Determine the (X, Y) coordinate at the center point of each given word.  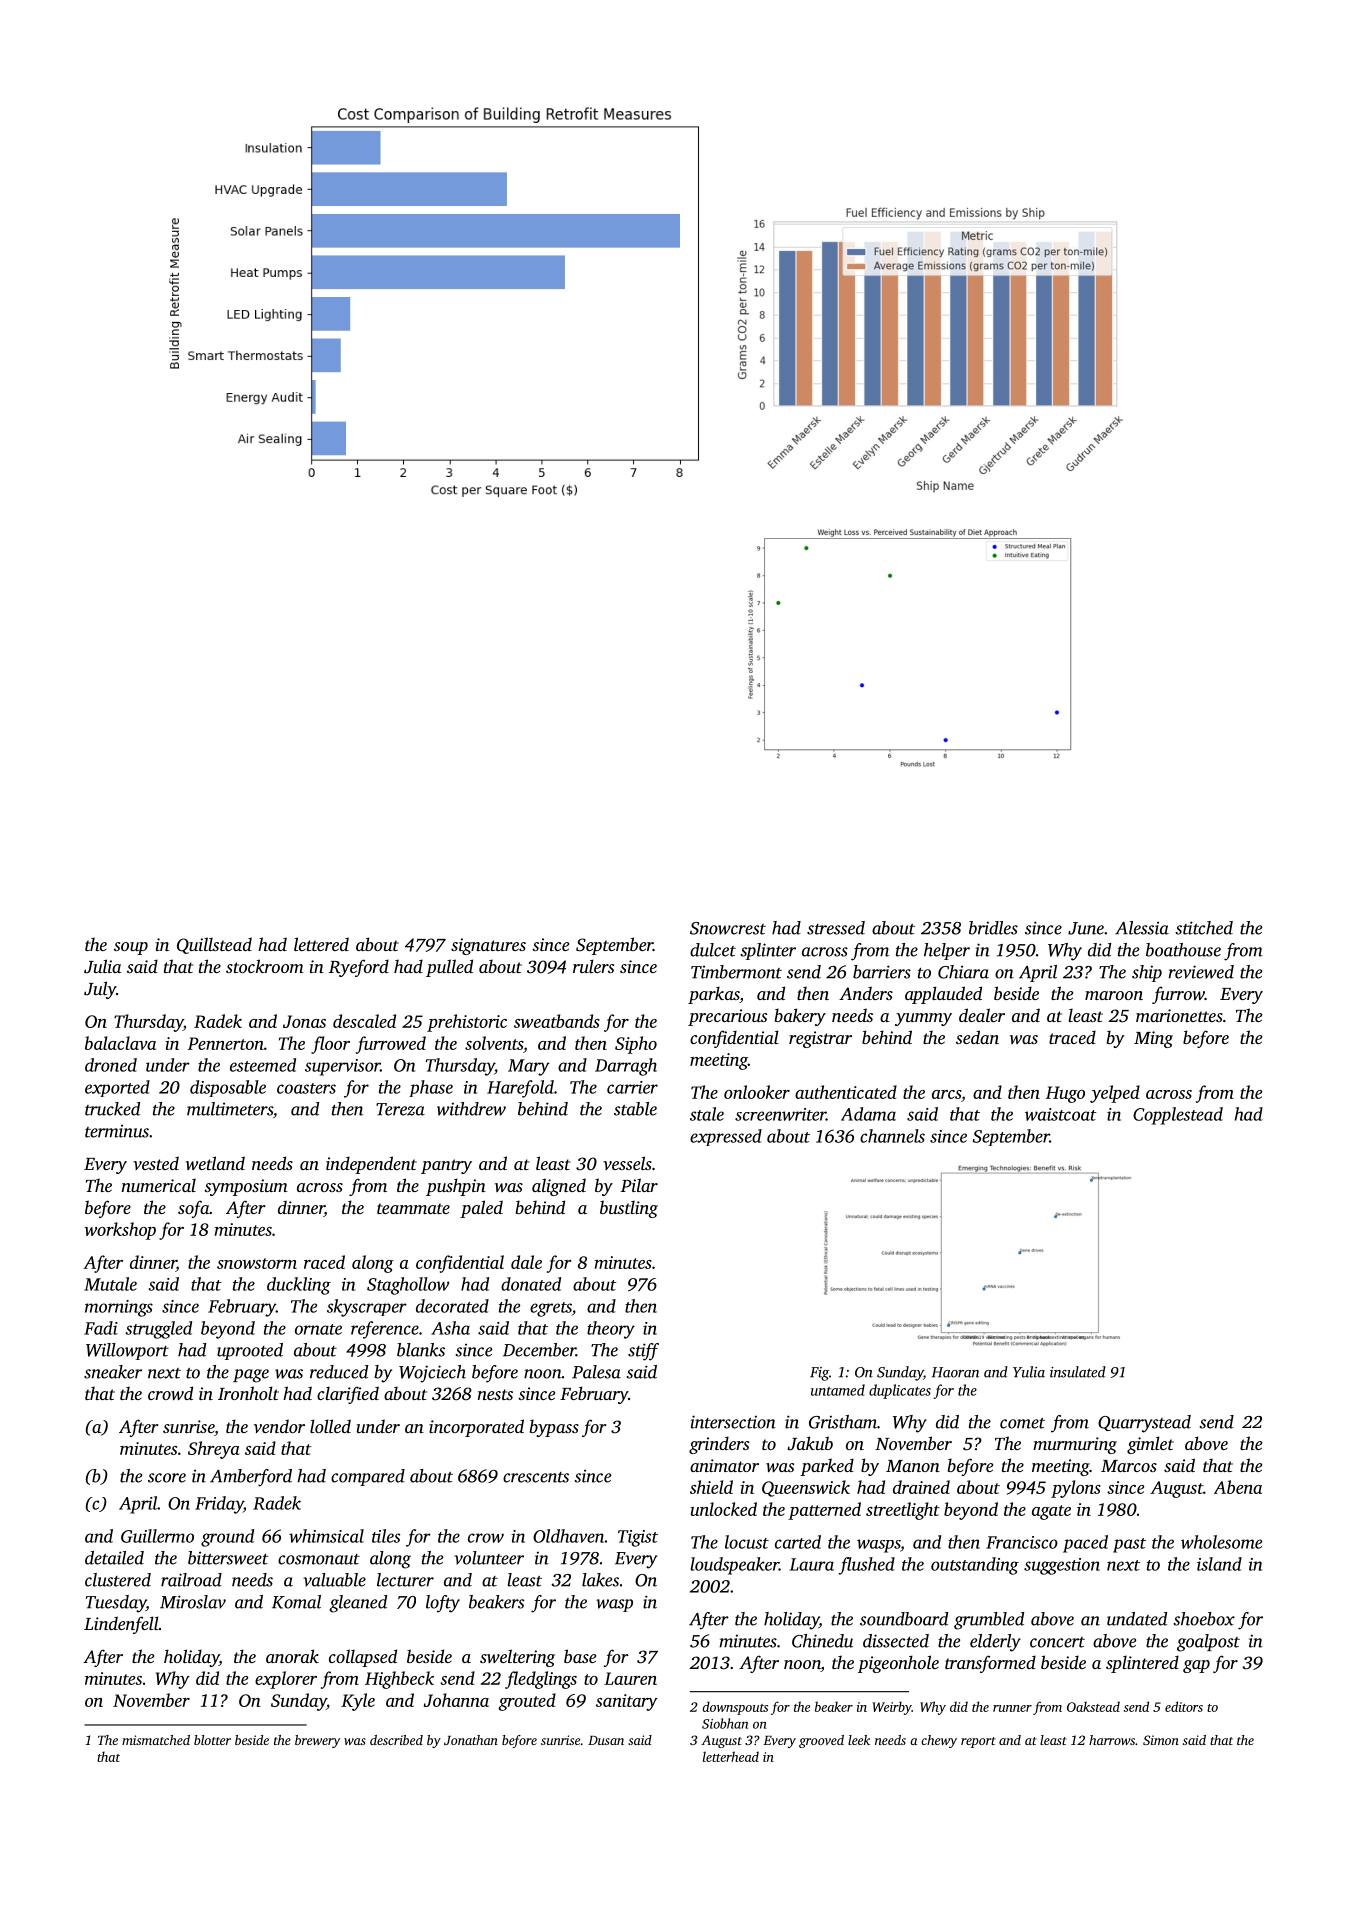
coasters (306, 1088)
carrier (632, 1087)
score (167, 1478)
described (396, 1740)
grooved (821, 1741)
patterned (824, 1511)
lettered (321, 944)
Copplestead (1178, 1116)
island (1219, 1564)
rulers (593, 966)
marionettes (1179, 1015)
